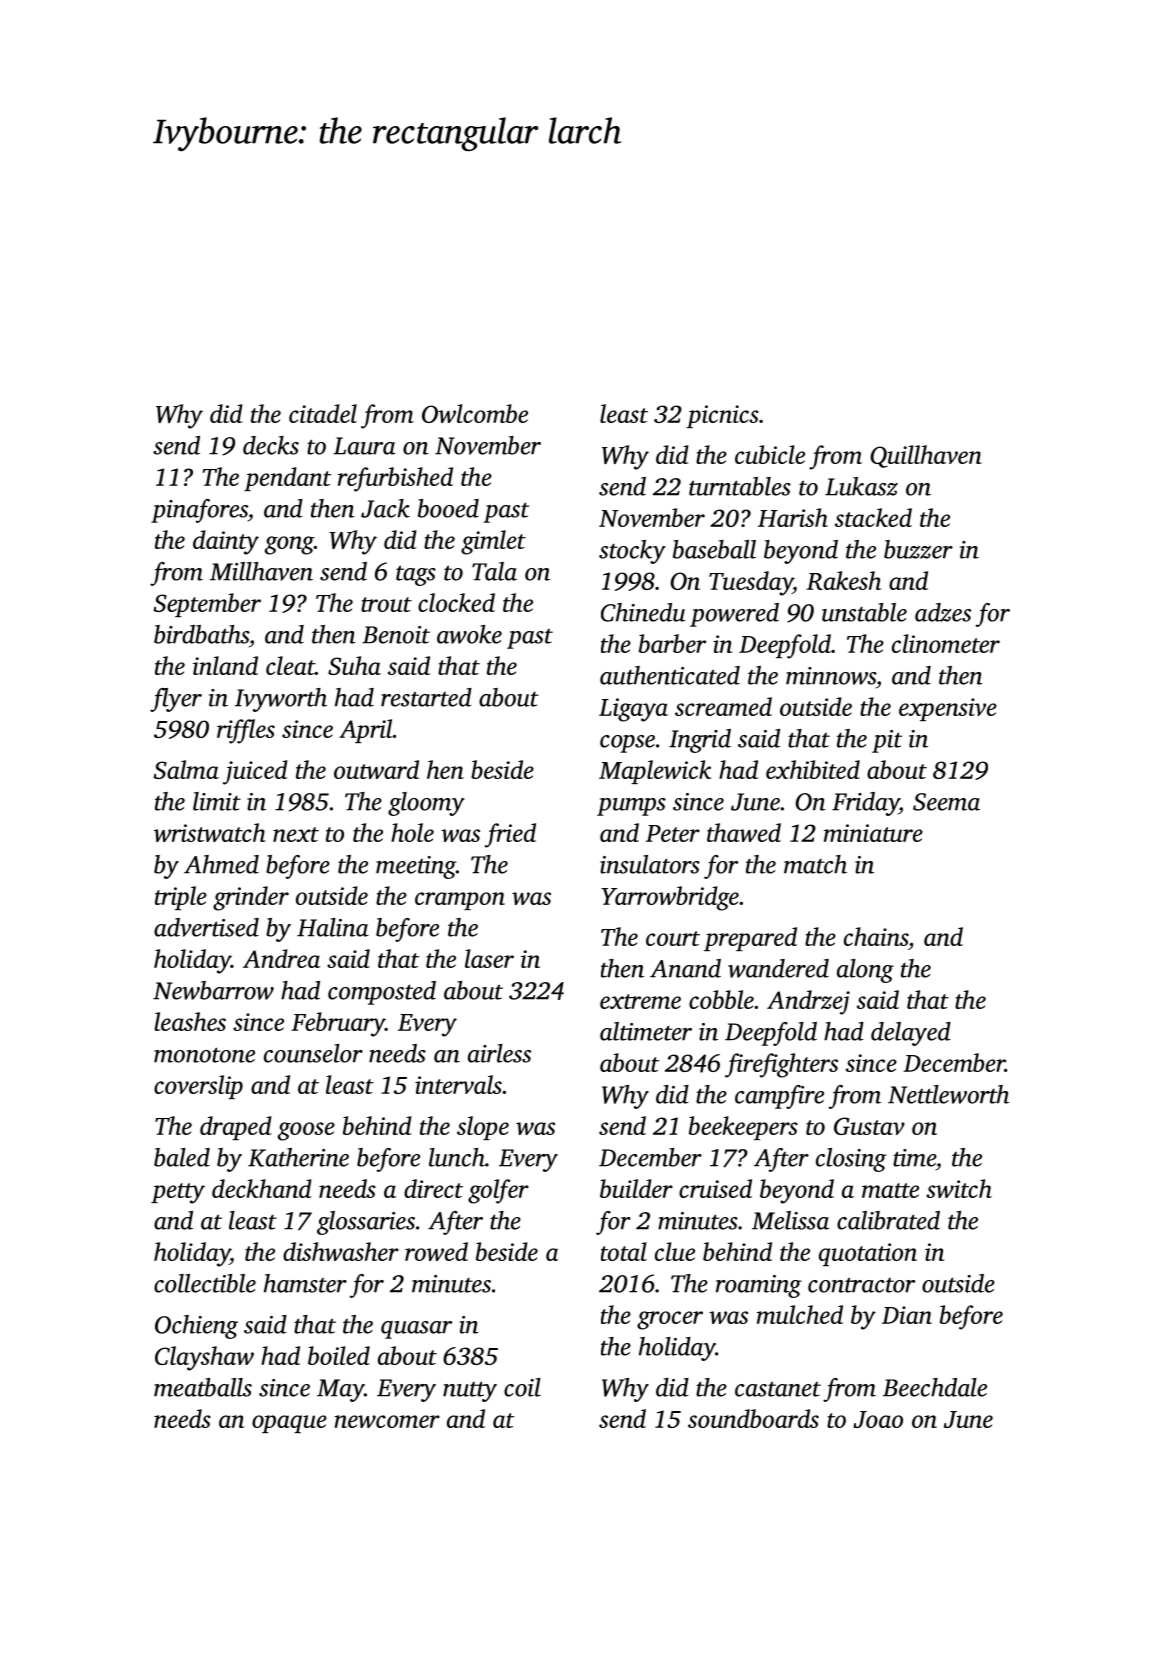 The width and height of the image is (1165, 1654). I want to click on coverslip, so click(198, 1087).
